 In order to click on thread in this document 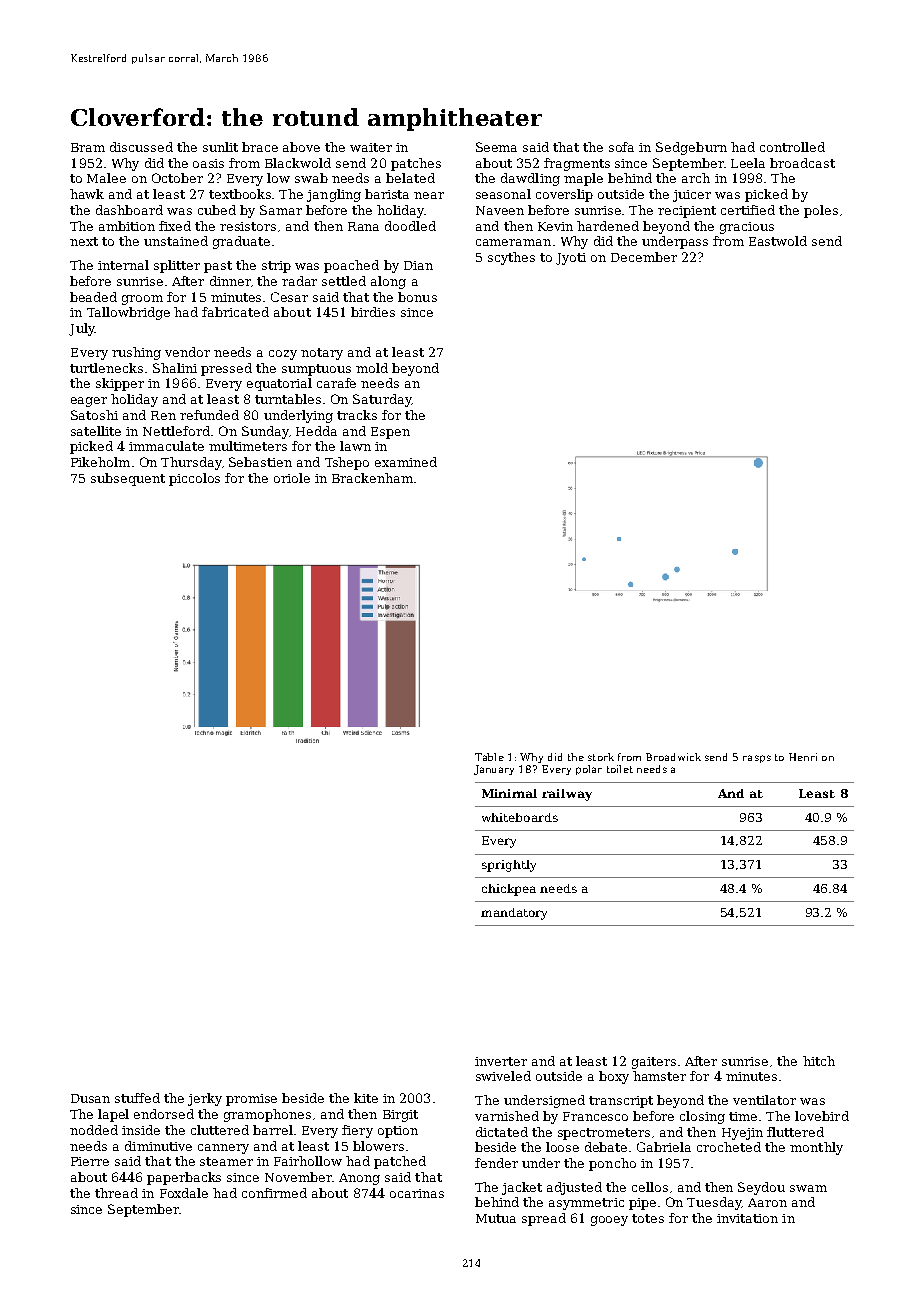, I will do `click(116, 1193)`.
